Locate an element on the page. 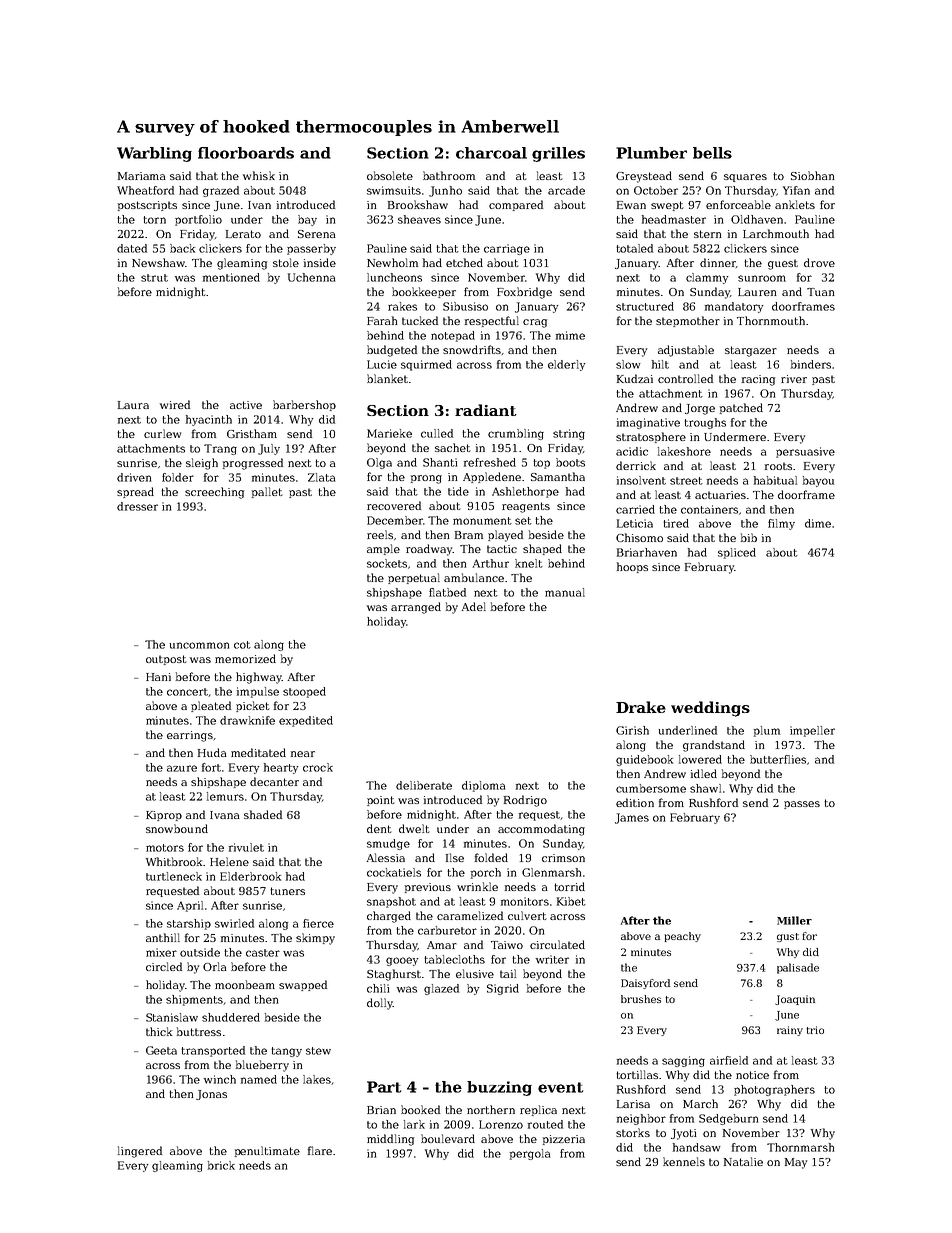  pergola is located at coordinates (530, 1154).
